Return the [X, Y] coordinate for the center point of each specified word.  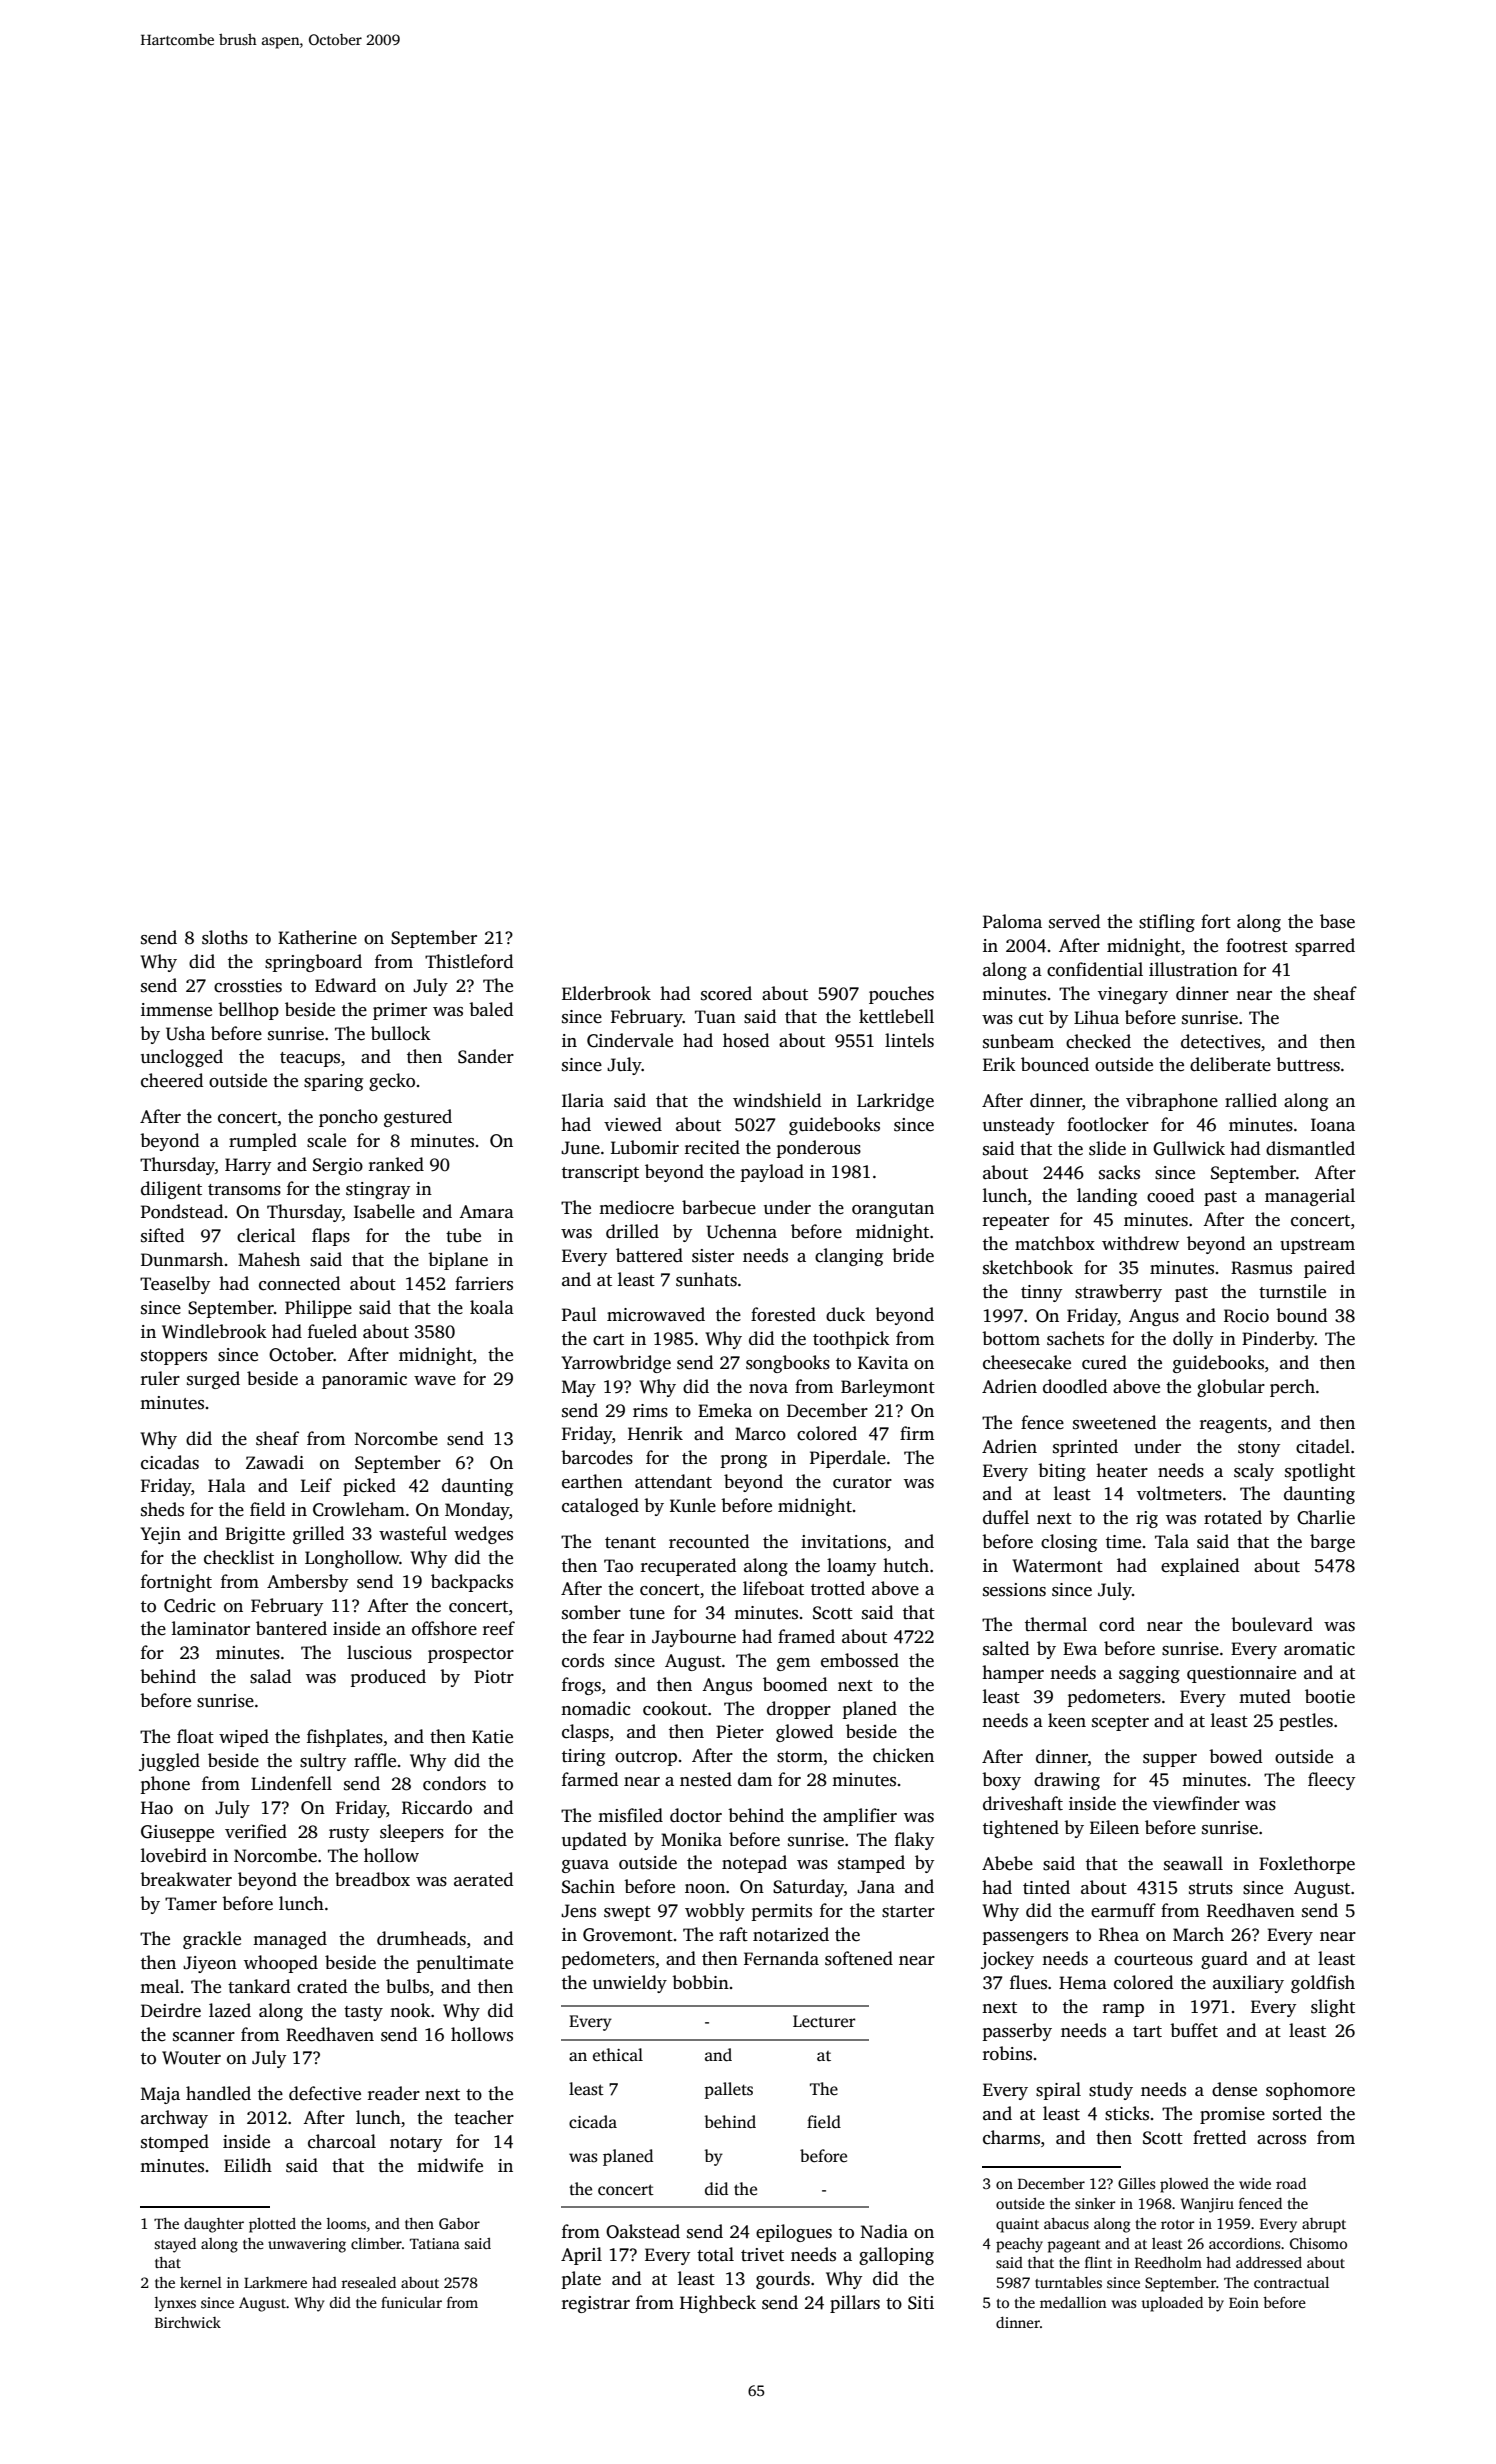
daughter [214, 2225]
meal [160, 1986]
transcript [600, 1173]
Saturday [808, 1888]
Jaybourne [694, 1638]
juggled [169, 1762]
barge [1332, 1543]
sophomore [1310, 2091]
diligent [171, 1190]
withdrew [1140, 1243]
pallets [728, 2090]
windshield [777, 1100]
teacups [310, 1059]
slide [1107, 1148]
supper [1170, 1760]
